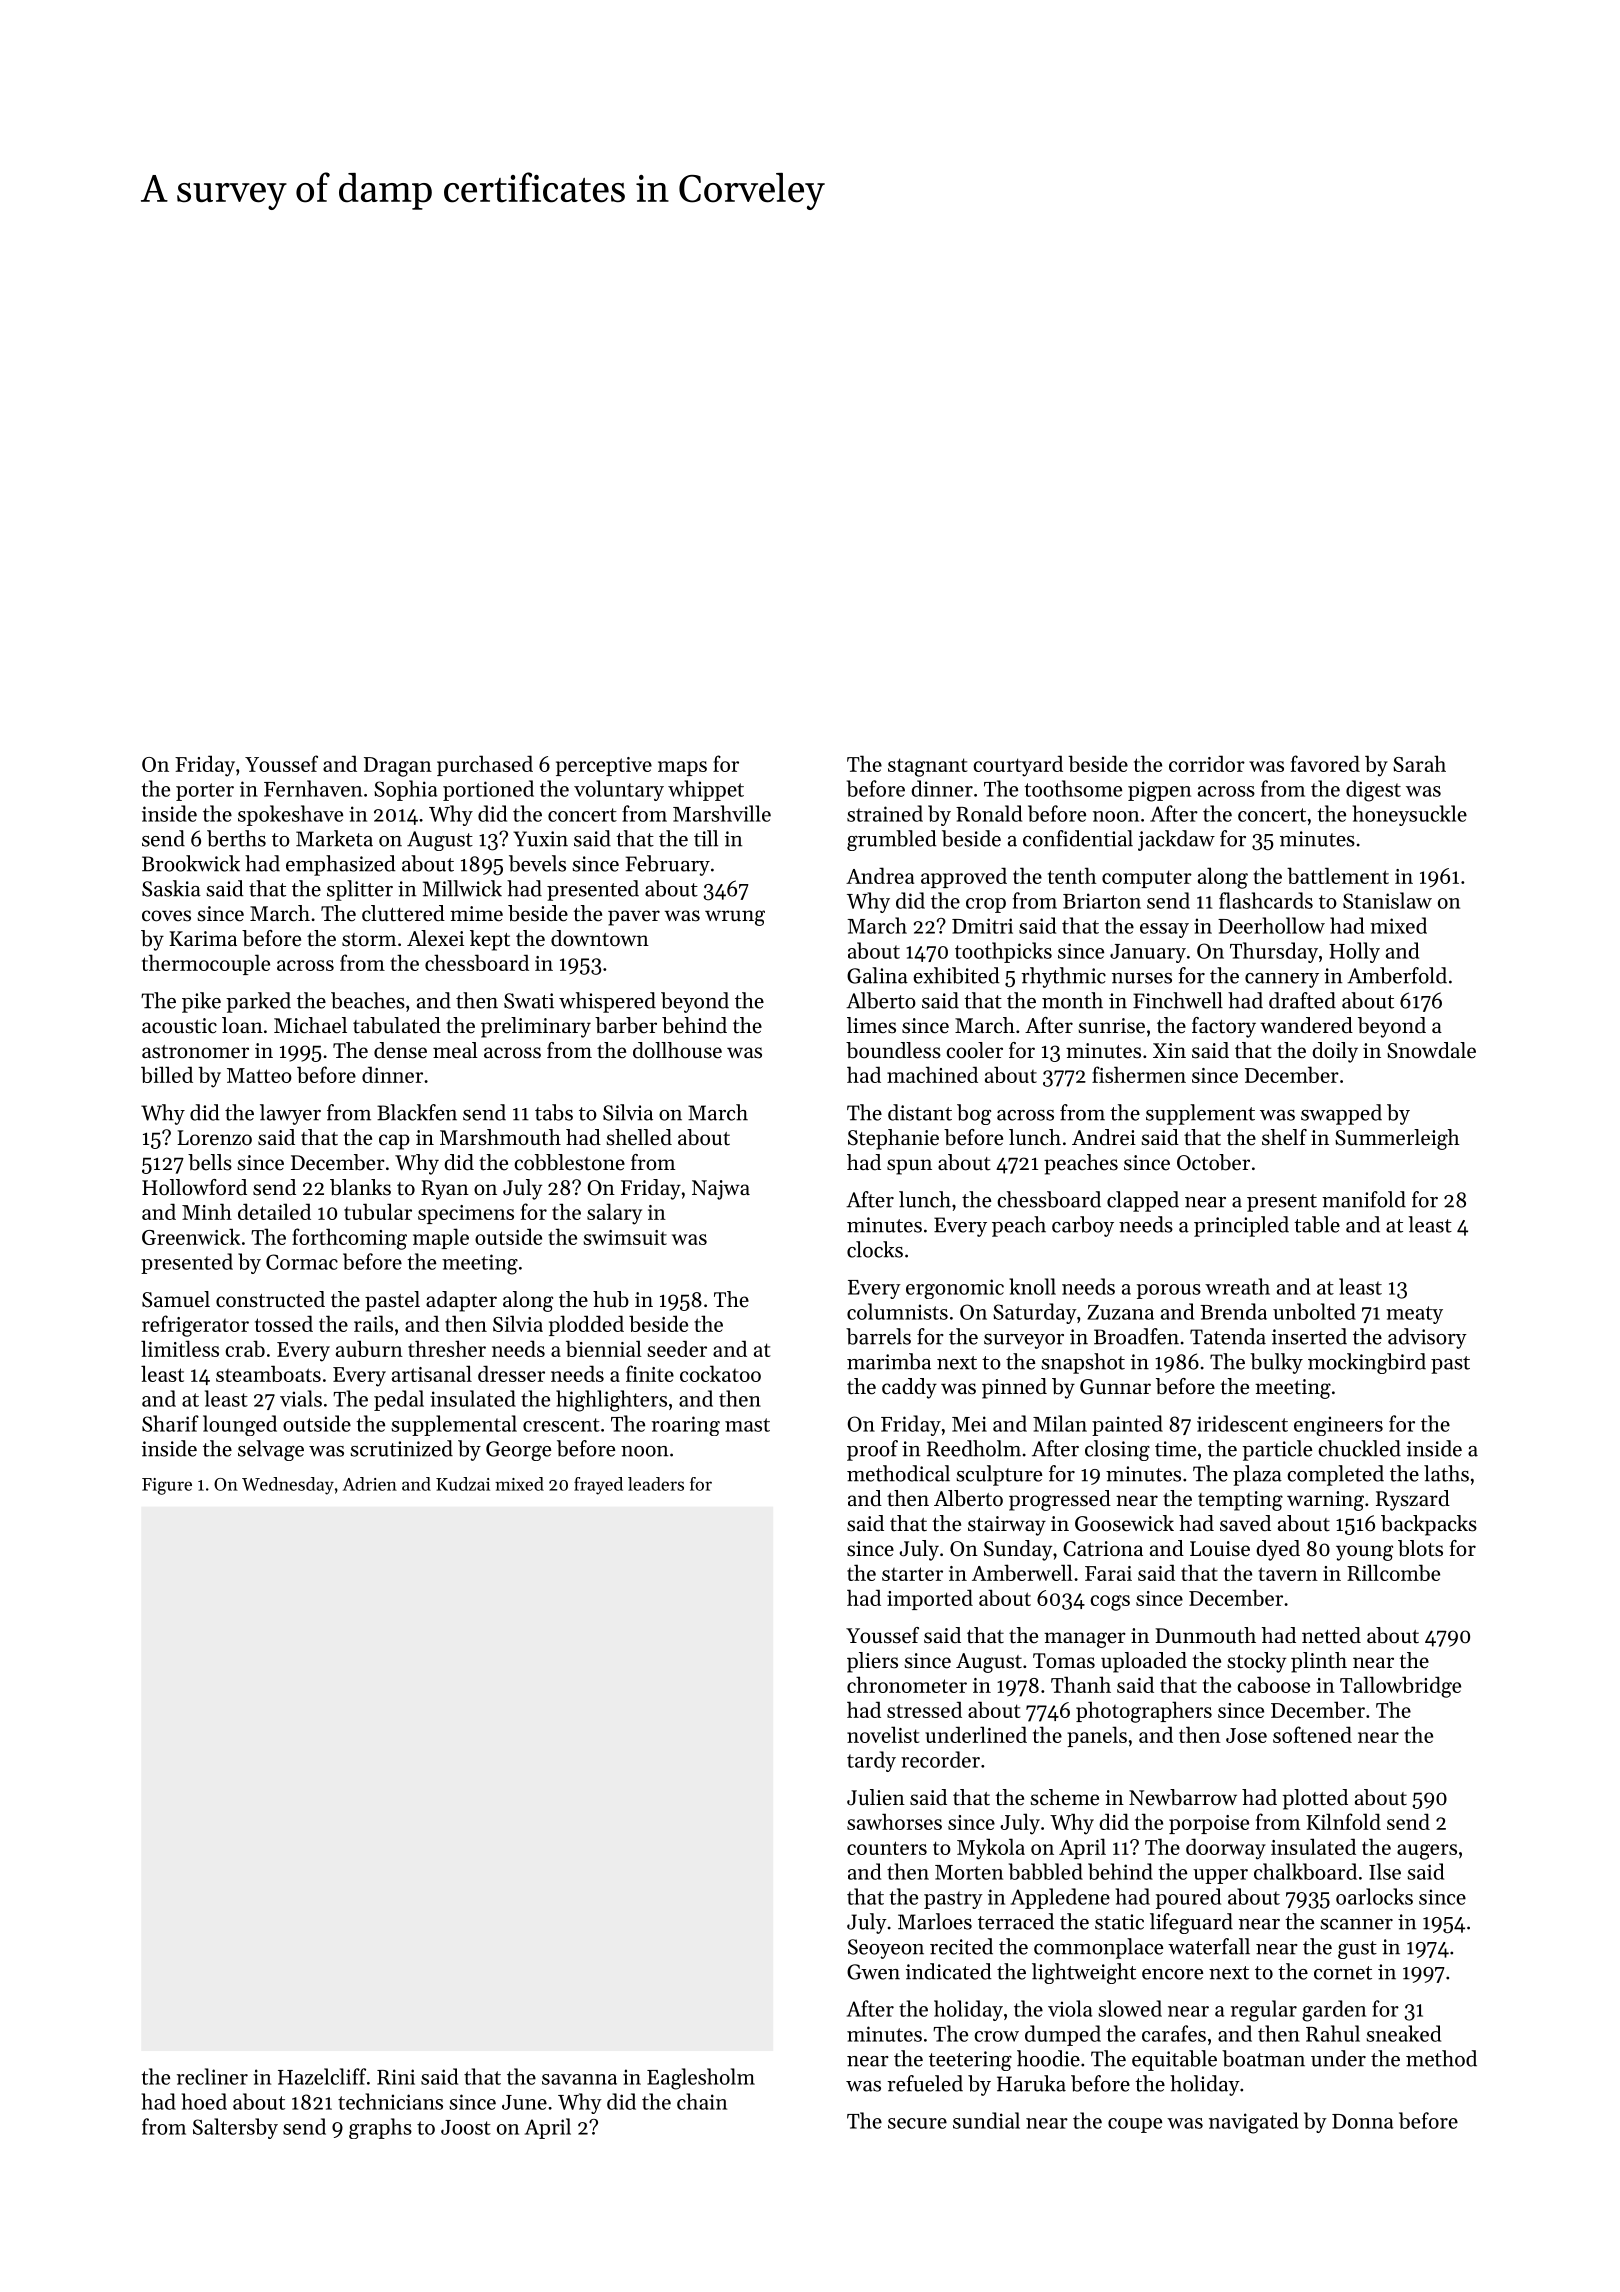 This screenshot has height=2292, width=1620. What do you see at coordinates (398, 767) in the screenshot?
I see `Dragan` at bounding box center [398, 767].
